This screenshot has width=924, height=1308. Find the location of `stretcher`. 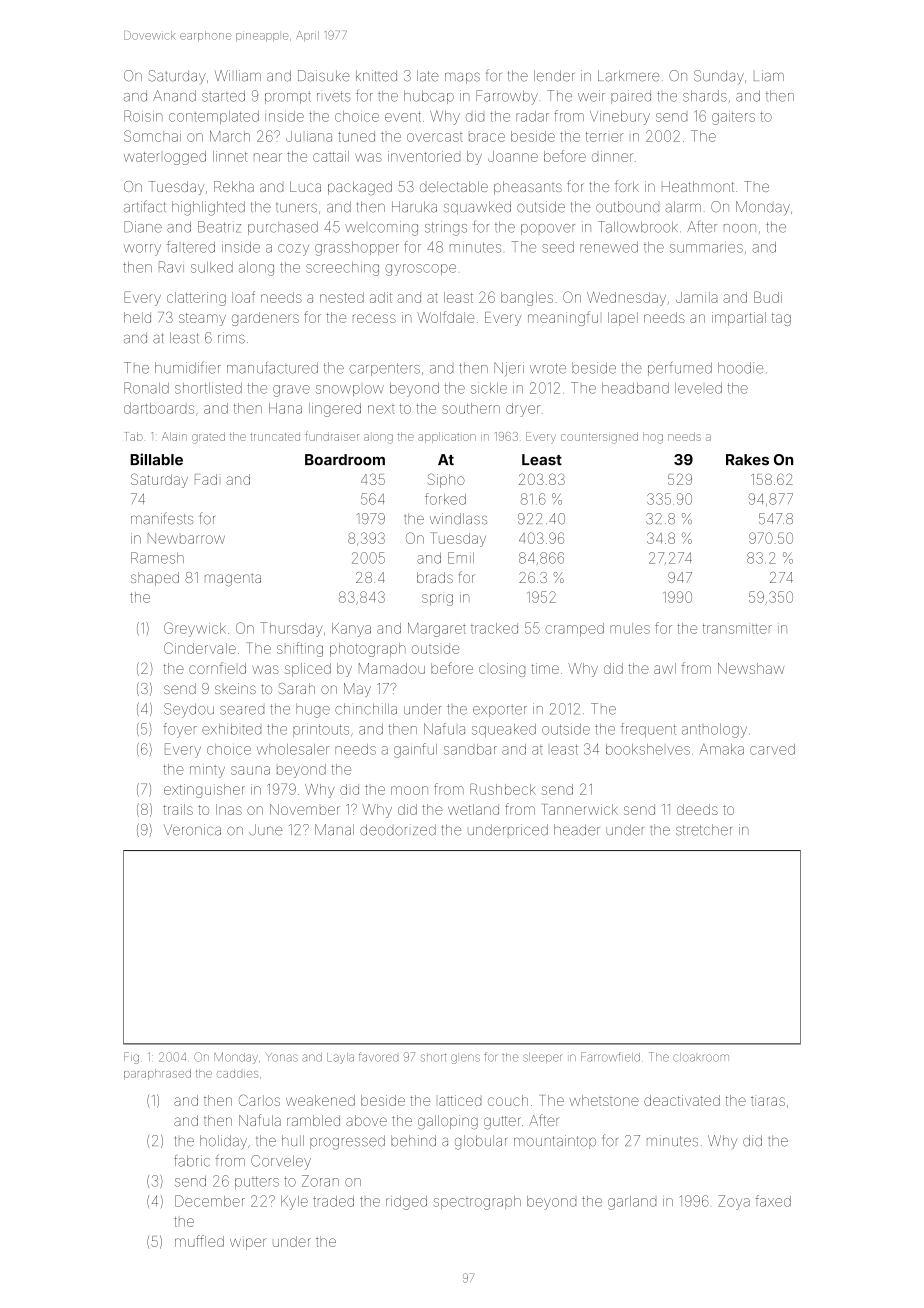

stretcher is located at coordinates (704, 830).
